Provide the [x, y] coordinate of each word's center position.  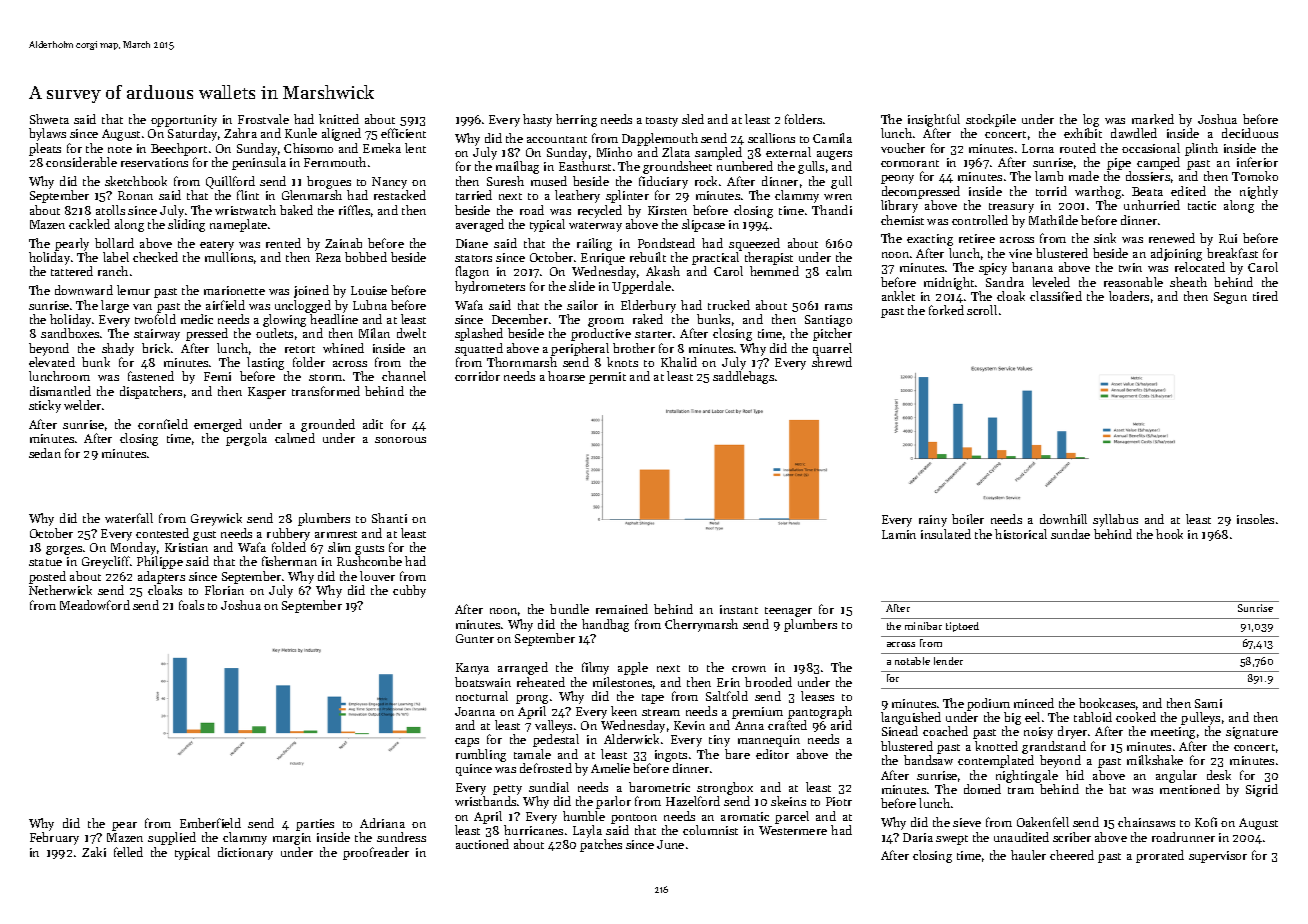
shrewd [832, 362]
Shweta [49, 119]
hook [1169, 534]
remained [622, 609]
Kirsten [667, 210]
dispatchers [151, 392]
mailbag [517, 167]
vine [1020, 253]
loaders [1129, 296]
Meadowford [95, 605]
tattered [72, 271]
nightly [1259, 192]
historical [1021, 534]
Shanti [389, 518]
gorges [64, 550]
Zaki [94, 852]
